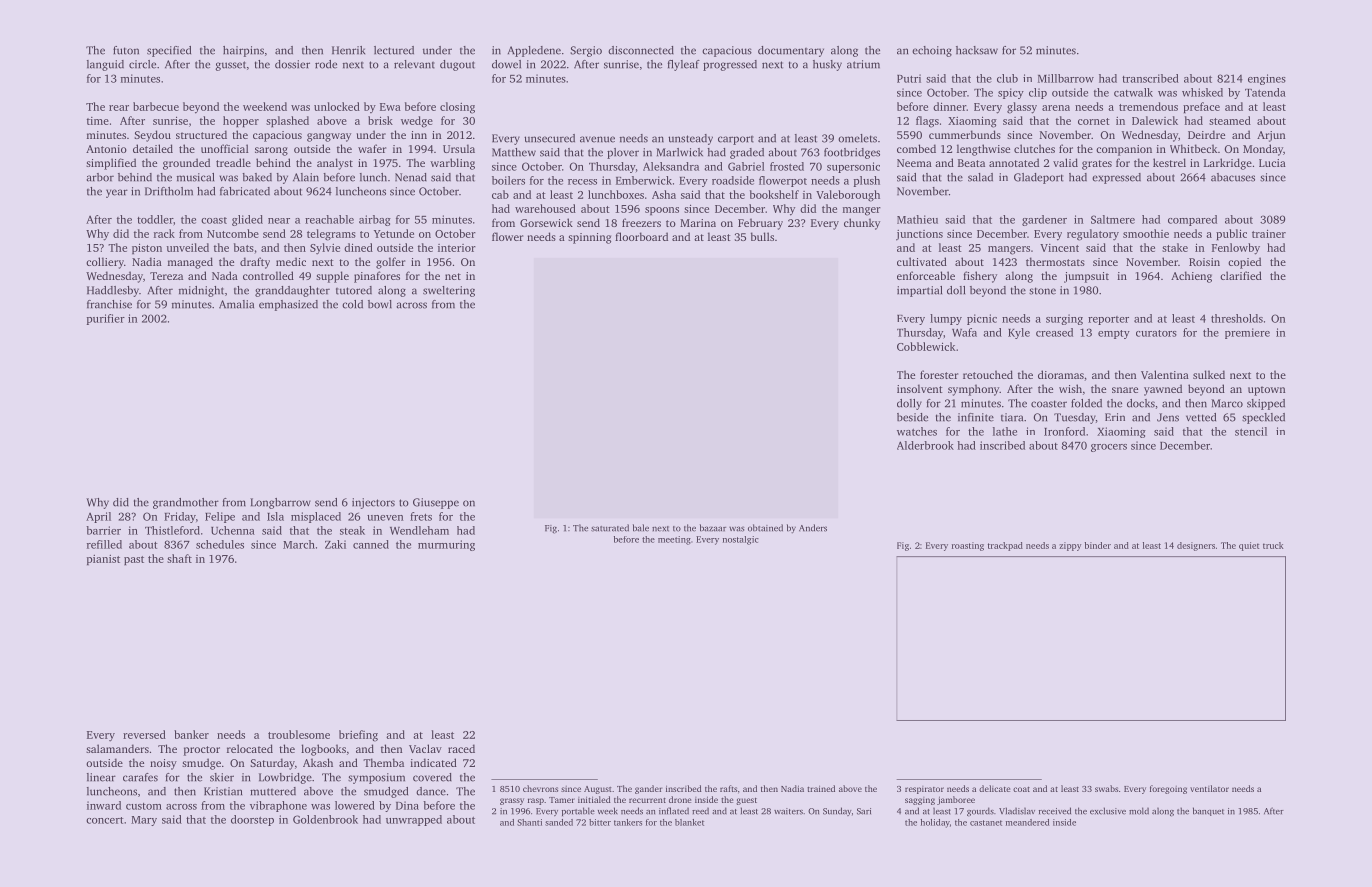  What do you see at coordinates (236, 304) in the screenshot?
I see `Amalia` at bounding box center [236, 304].
